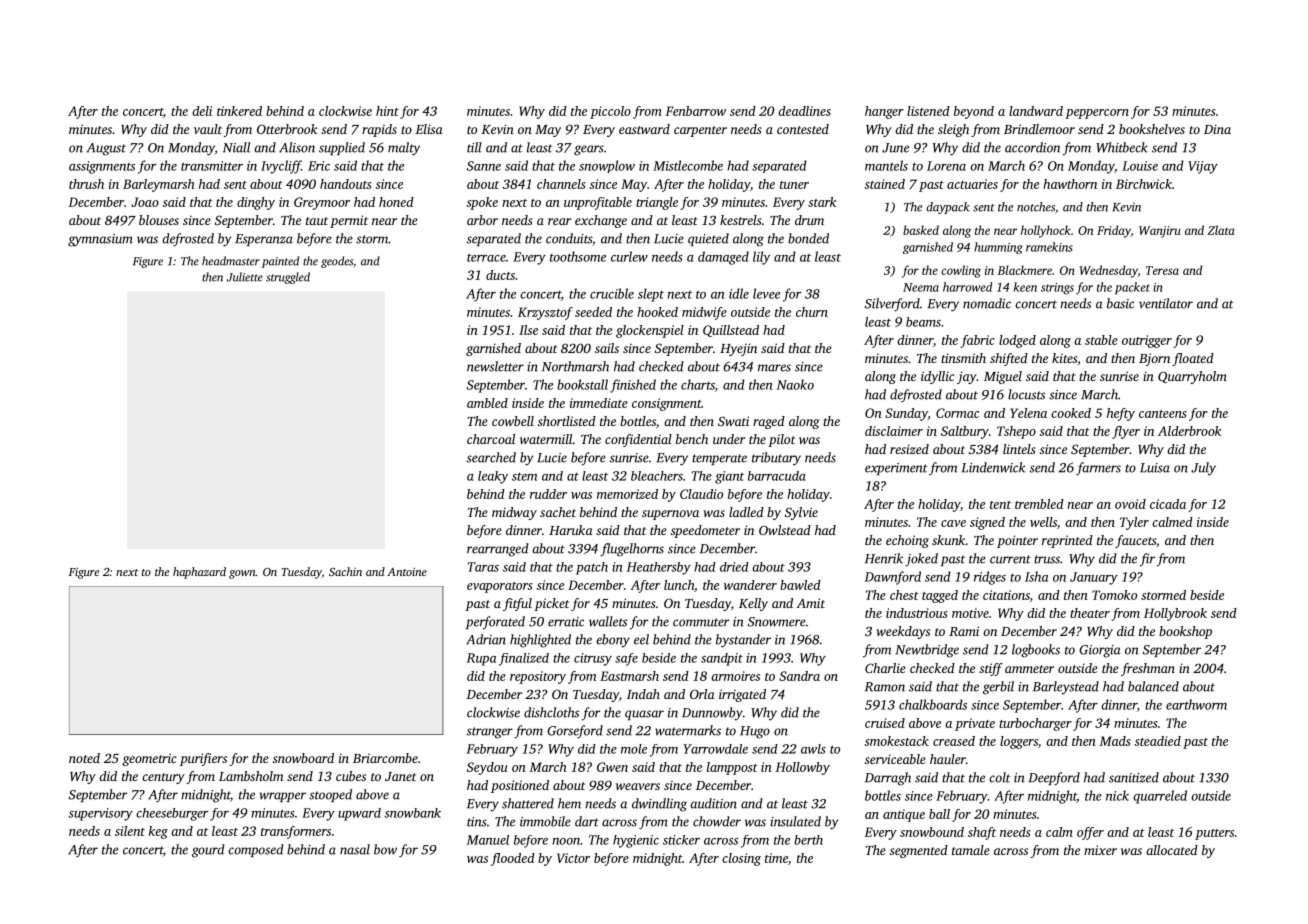 The height and width of the page is (924, 1308). I want to click on cicada, so click(1168, 504).
